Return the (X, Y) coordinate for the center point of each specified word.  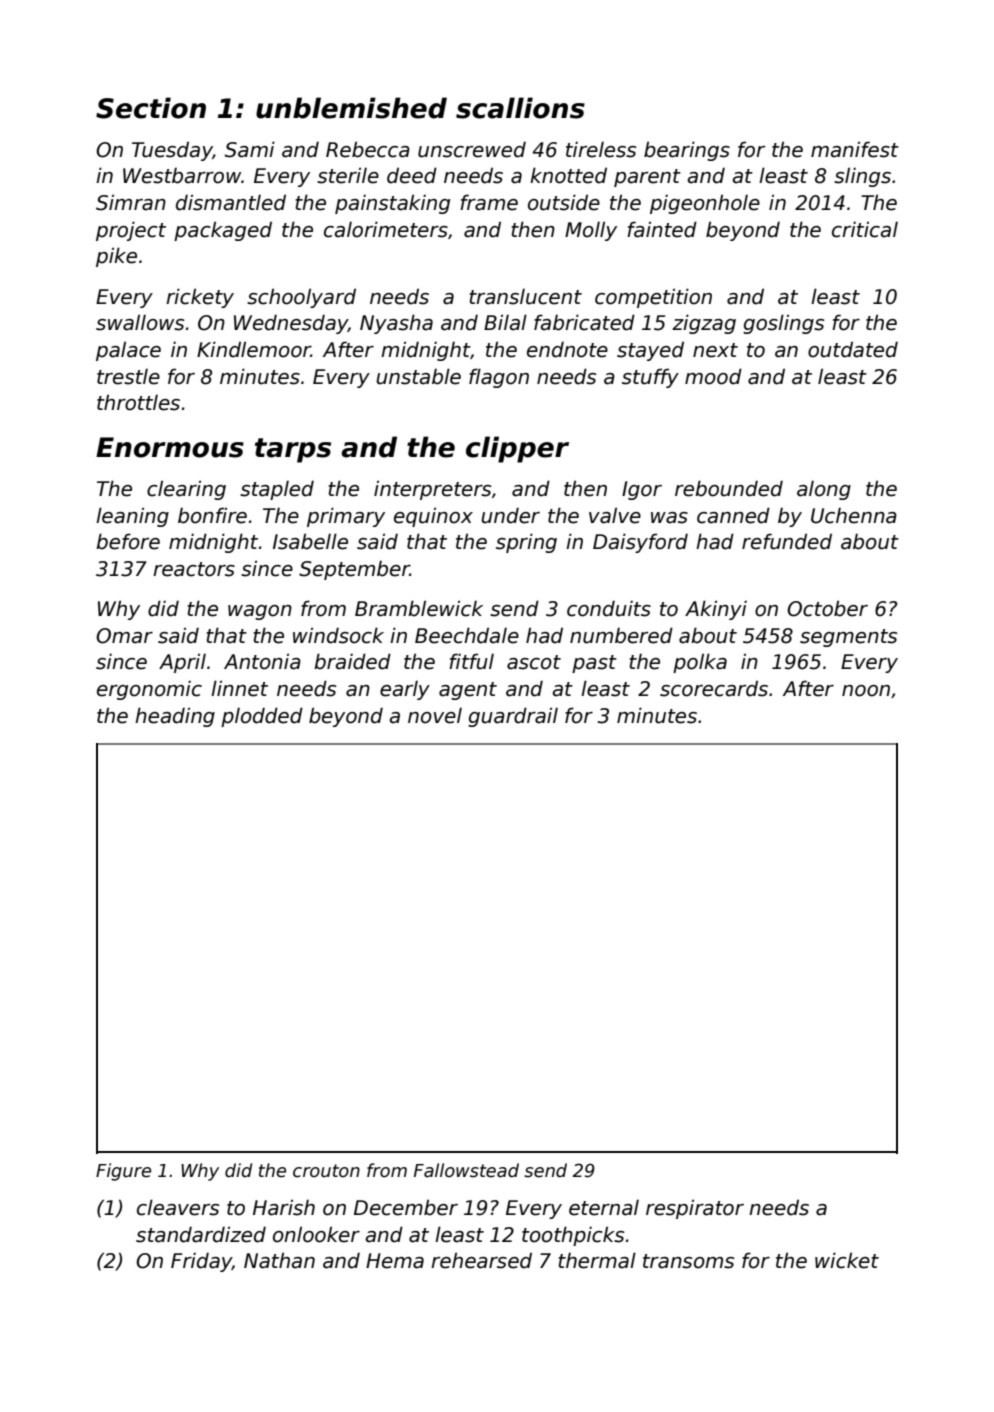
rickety (200, 298)
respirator (695, 1209)
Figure (123, 1172)
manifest (855, 149)
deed (412, 175)
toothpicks (573, 1236)
